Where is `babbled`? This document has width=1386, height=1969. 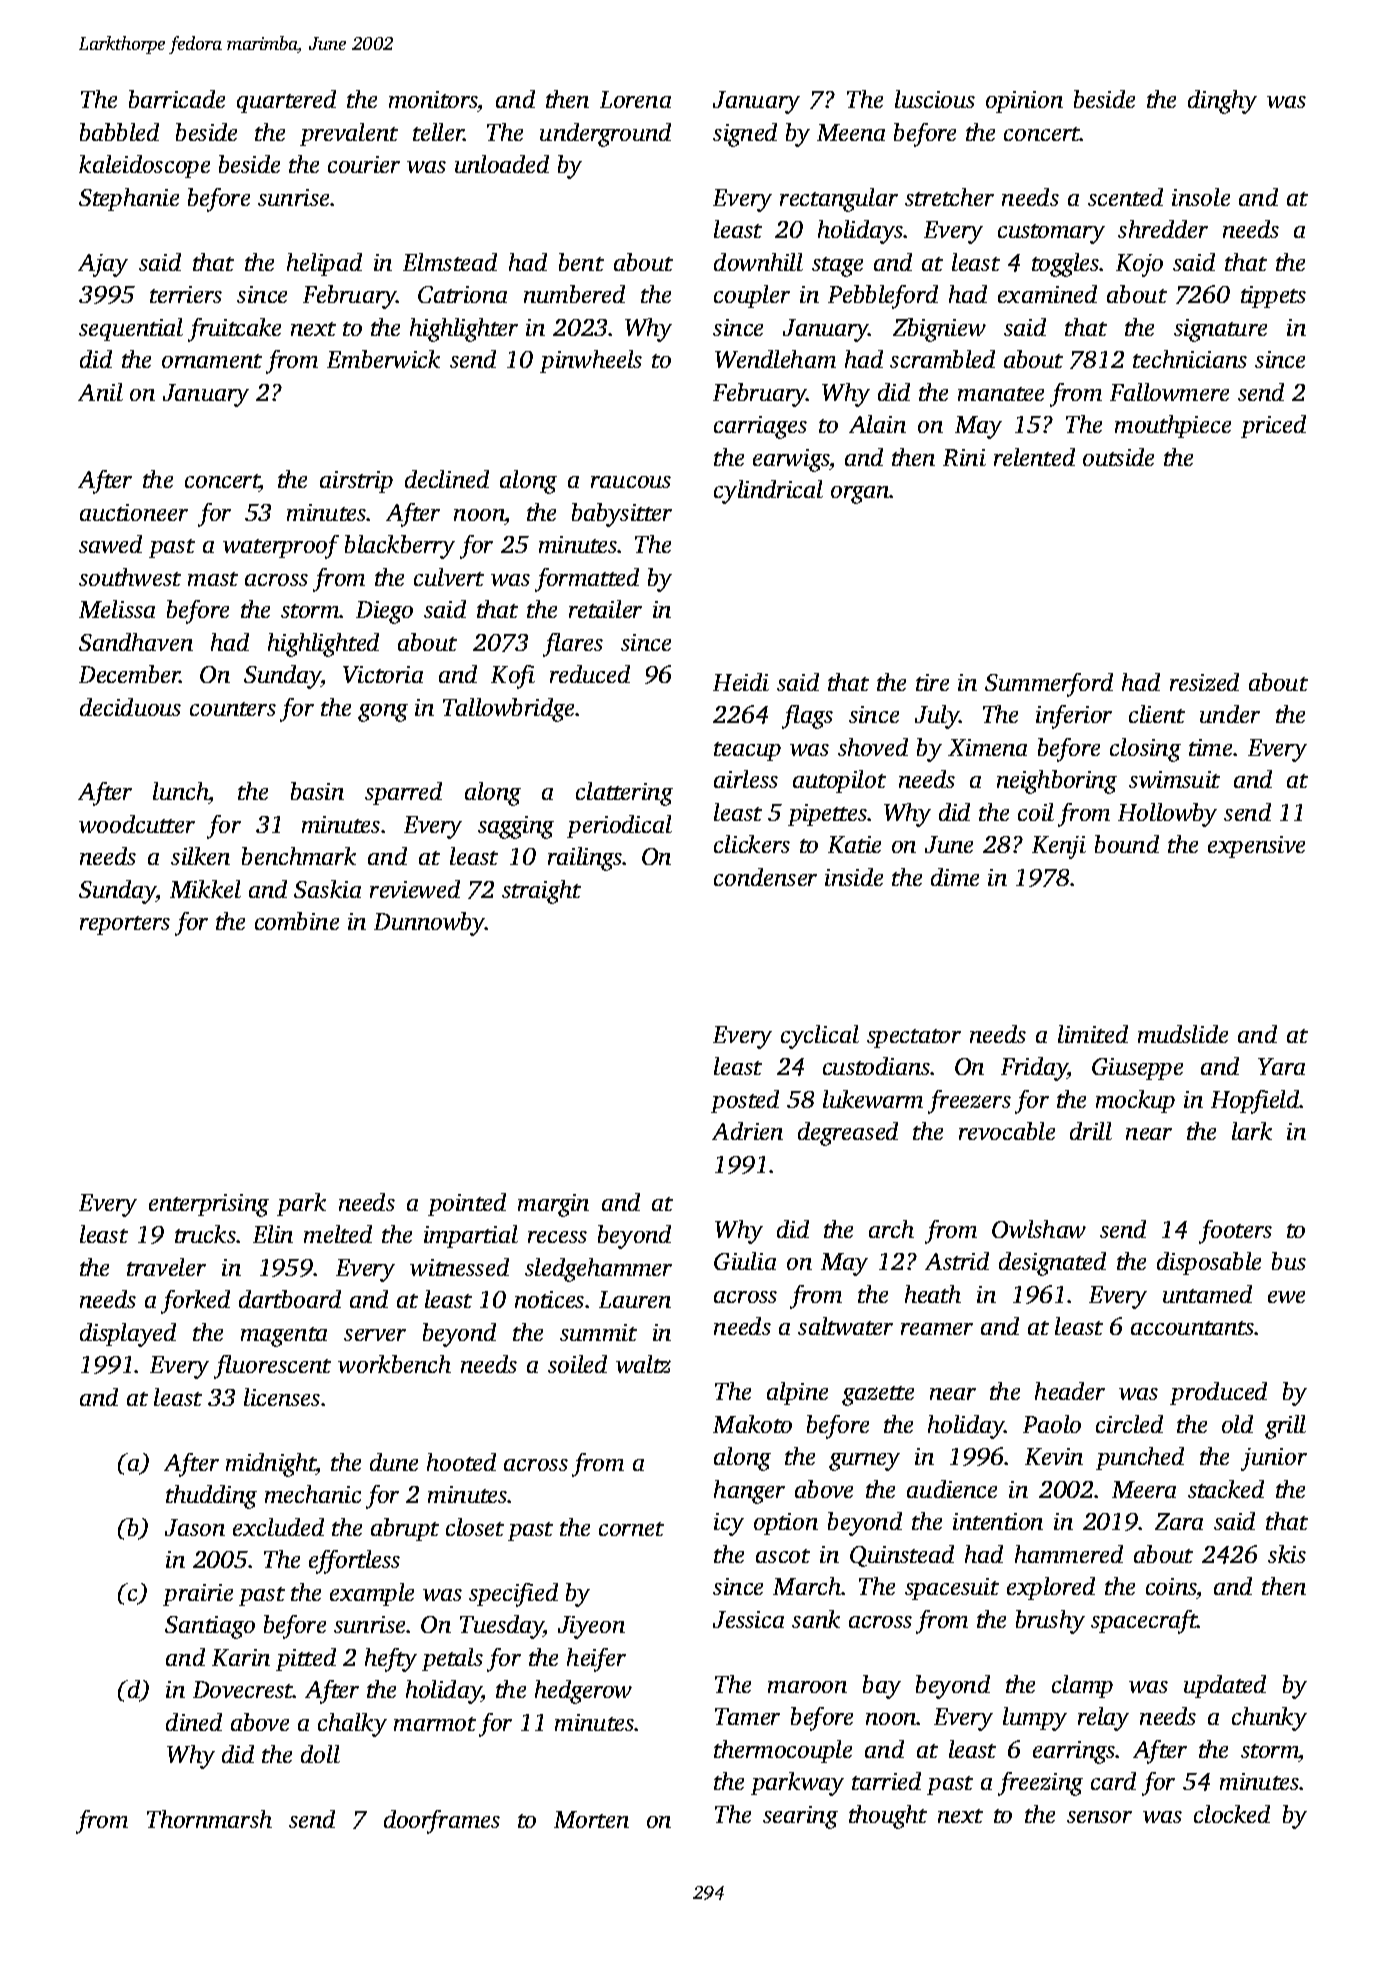
babbled is located at coordinates (119, 132).
